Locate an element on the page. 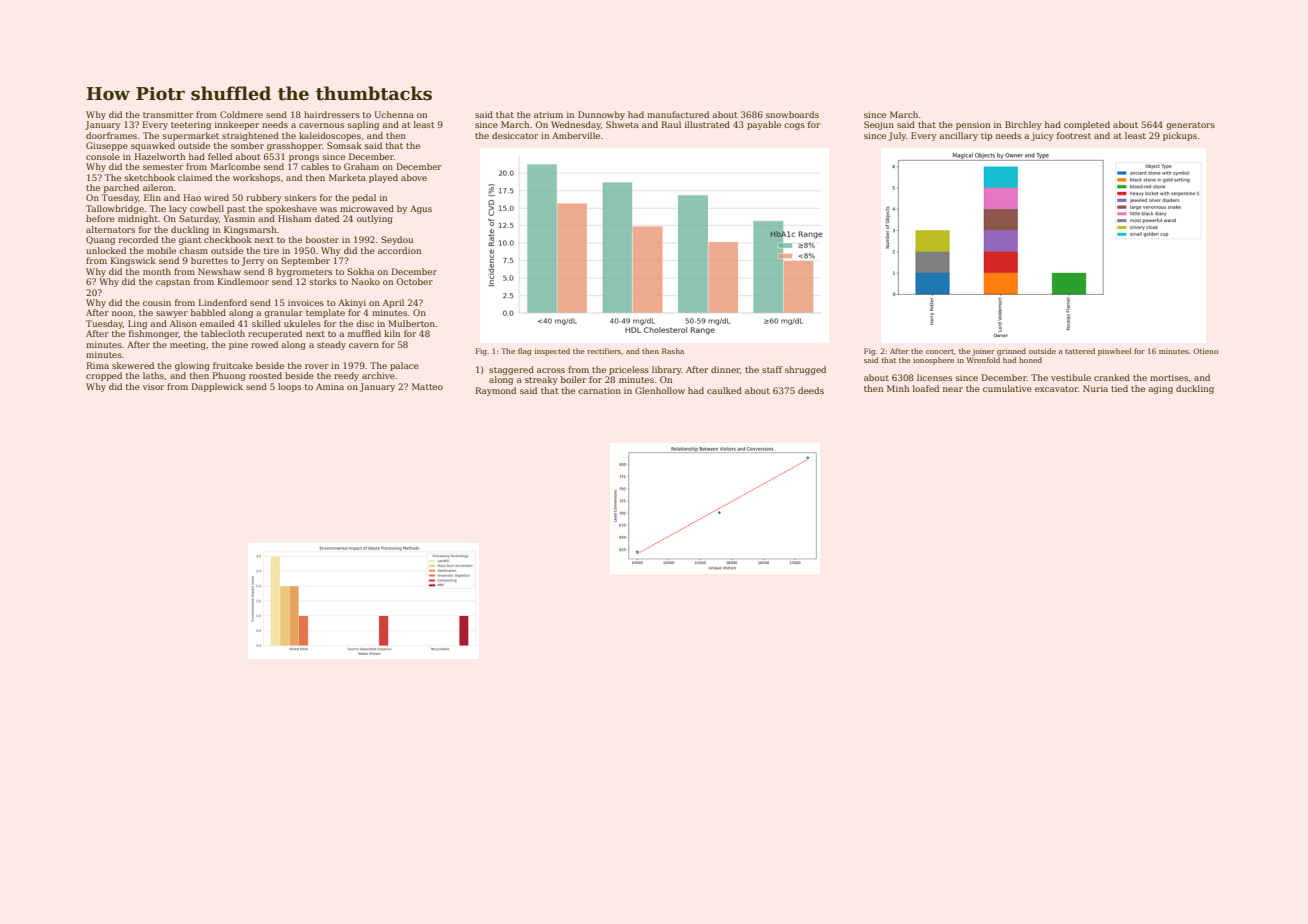 The width and height of the document is (1308, 924). juicy is located at coordinates (1042, 136).
